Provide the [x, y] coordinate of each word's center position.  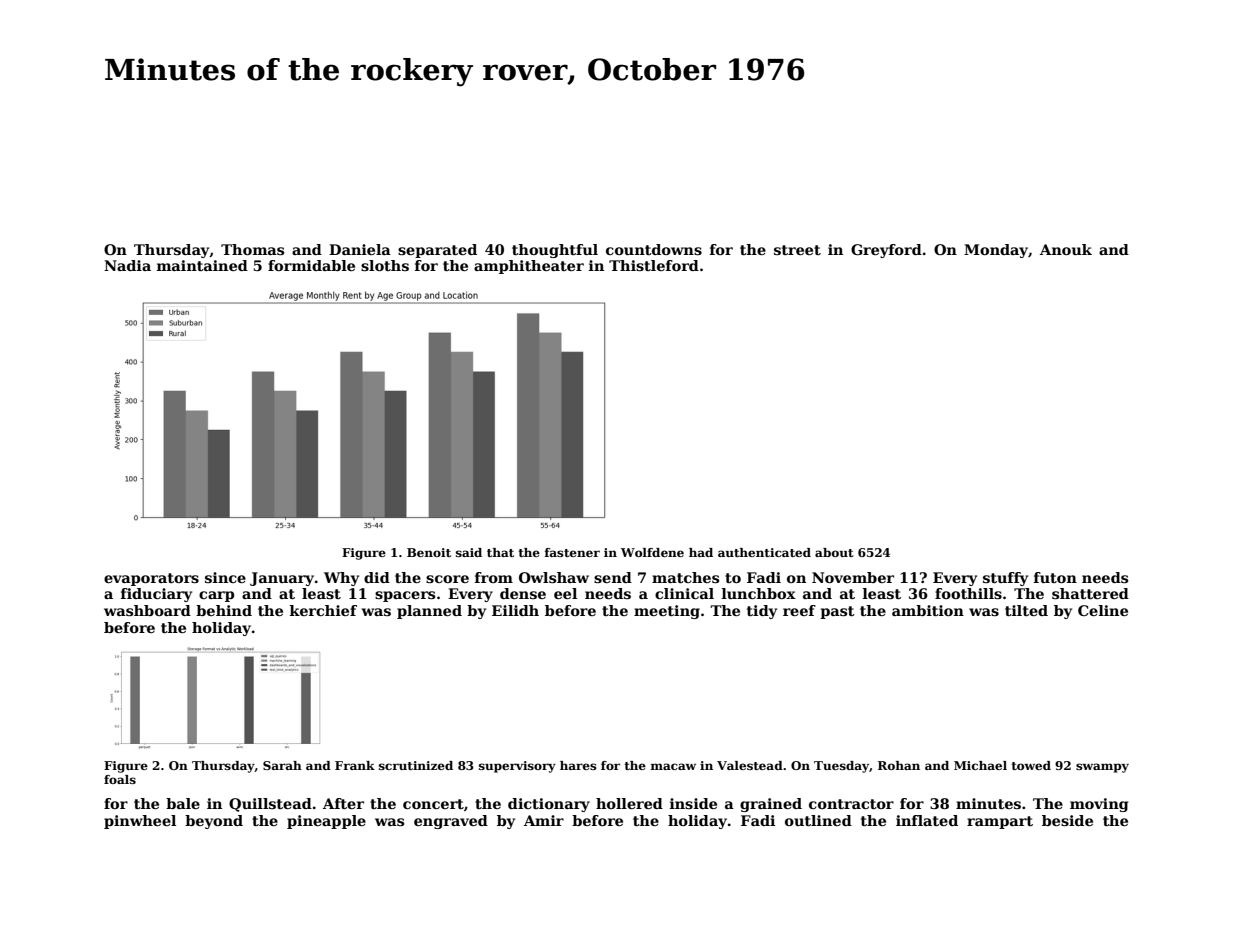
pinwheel [140, 822]
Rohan [899, 765]
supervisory [517, 767]
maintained [202, 265]
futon [1055, 577]
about [834, 552]
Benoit [429, 552]
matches [685, 577]
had [701, 552]
